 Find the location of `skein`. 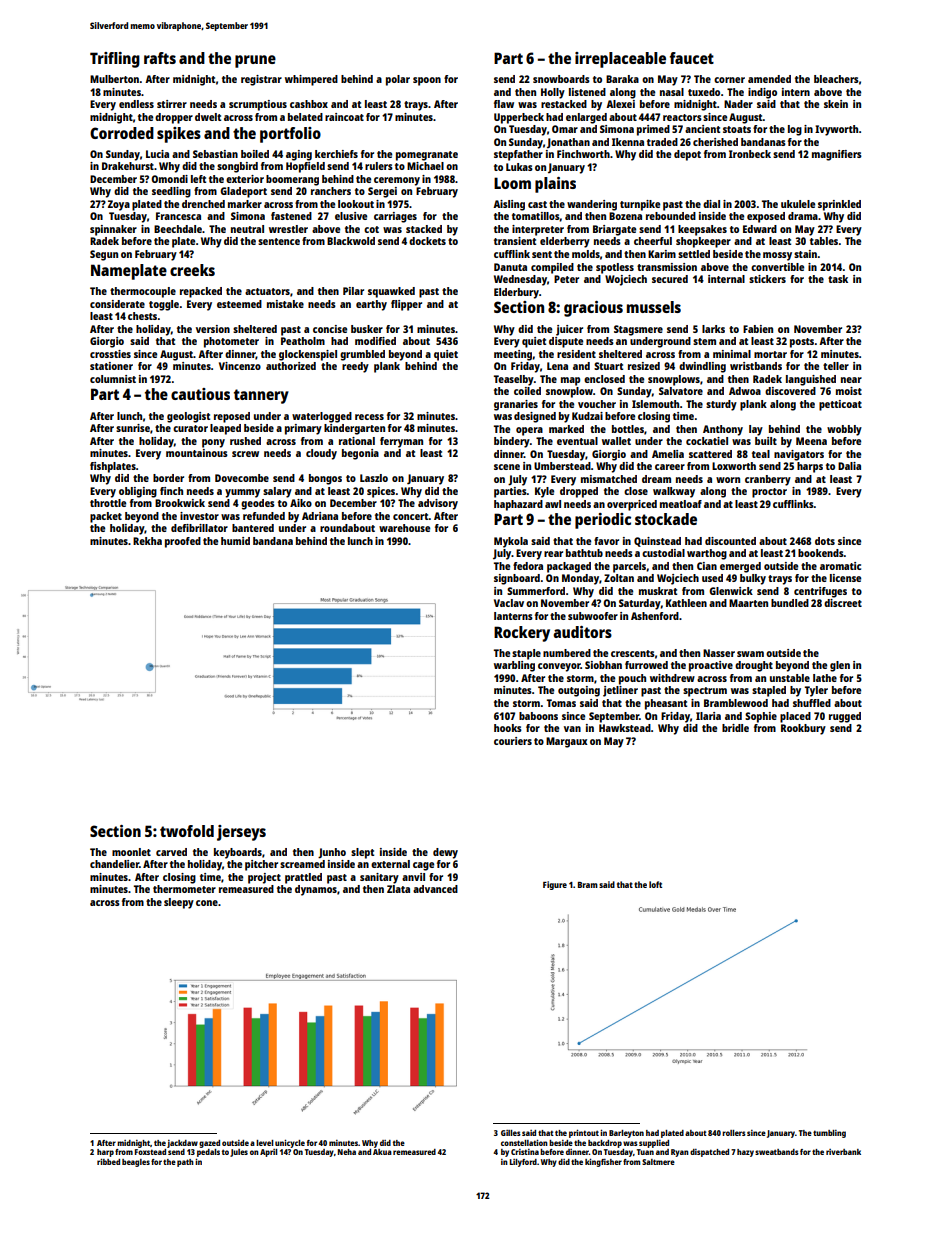

skein is located at coordinates (836, 104).
